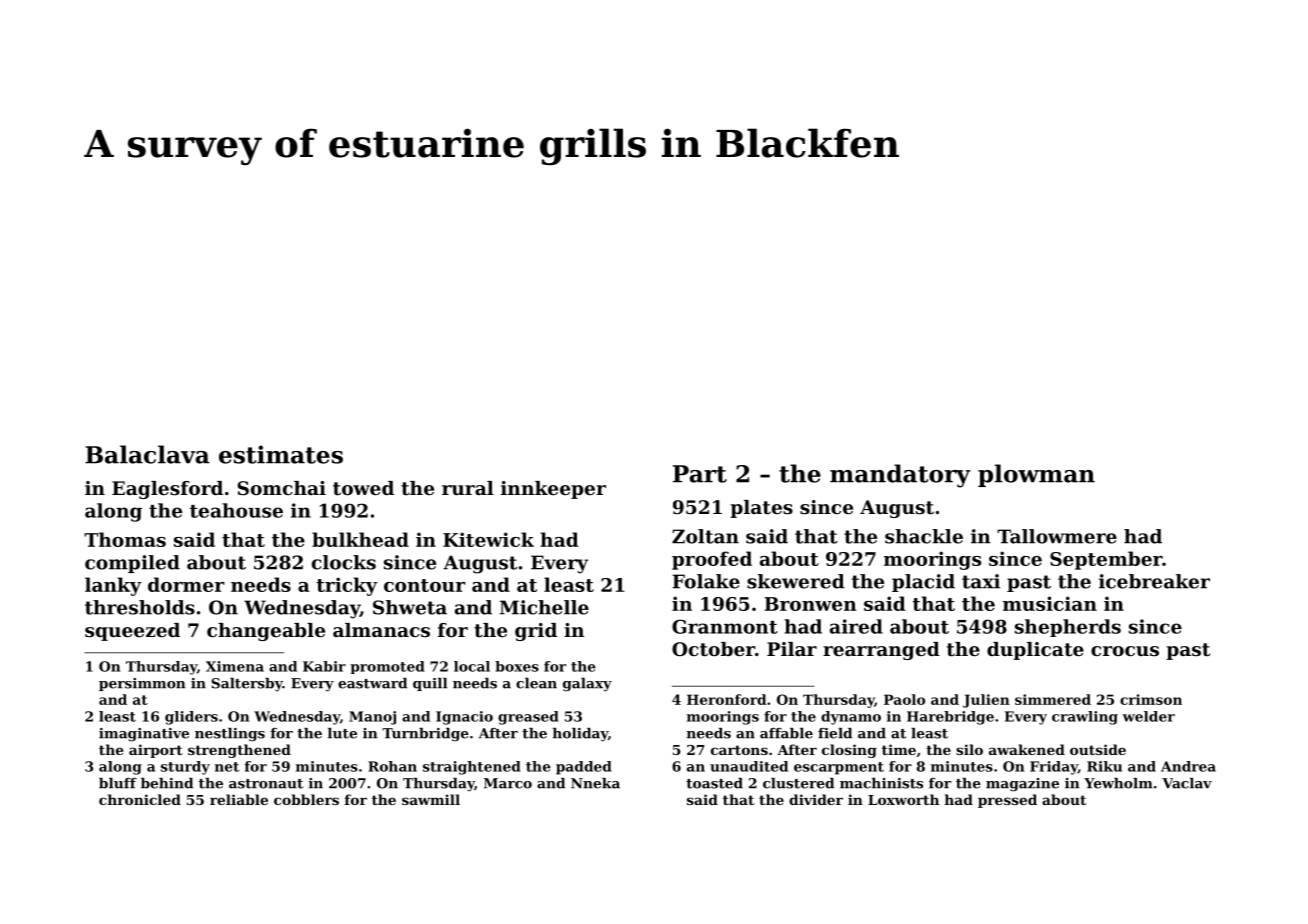 Image resolution: width=1308 pixels, height=924 pixels. Describe the element at coordinates (156, 751) in the screenshot. I see `airport` at that location.
